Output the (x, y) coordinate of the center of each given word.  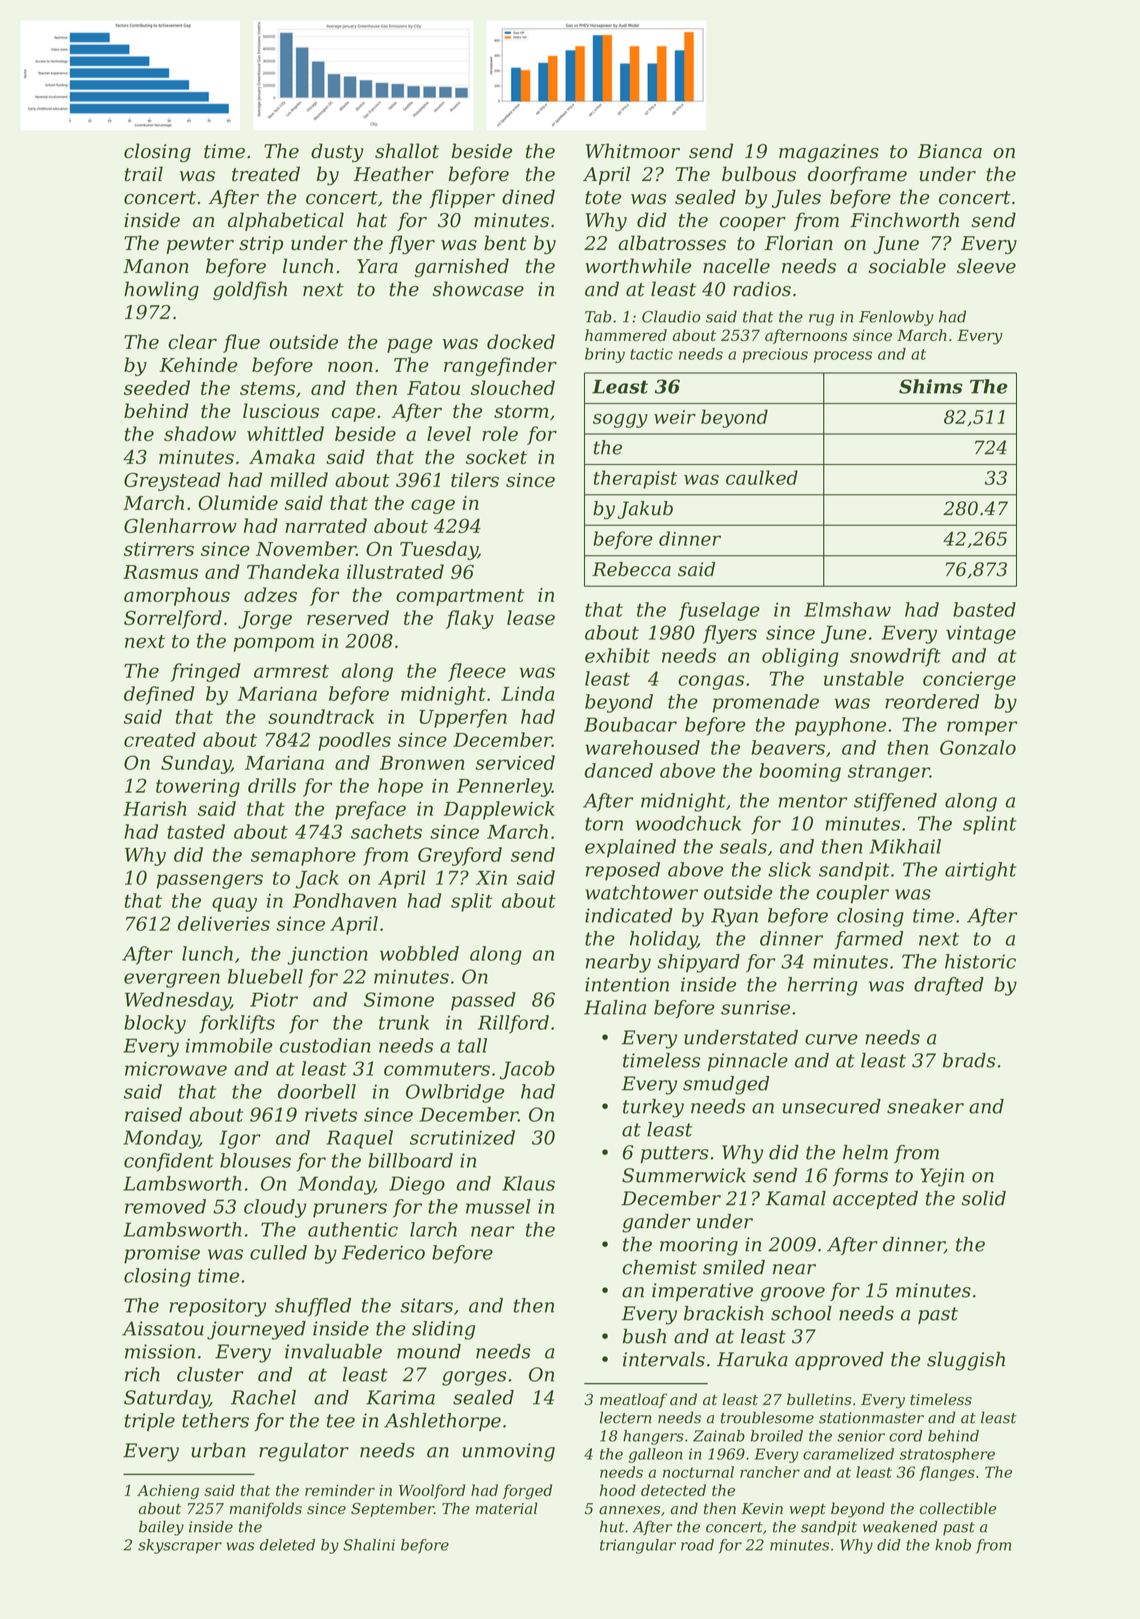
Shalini (369, 1545)
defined (159, 695)
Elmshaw (847, 609)
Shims (931, 386)
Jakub (645, 510)
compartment (460, 597)
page (410, 345)
